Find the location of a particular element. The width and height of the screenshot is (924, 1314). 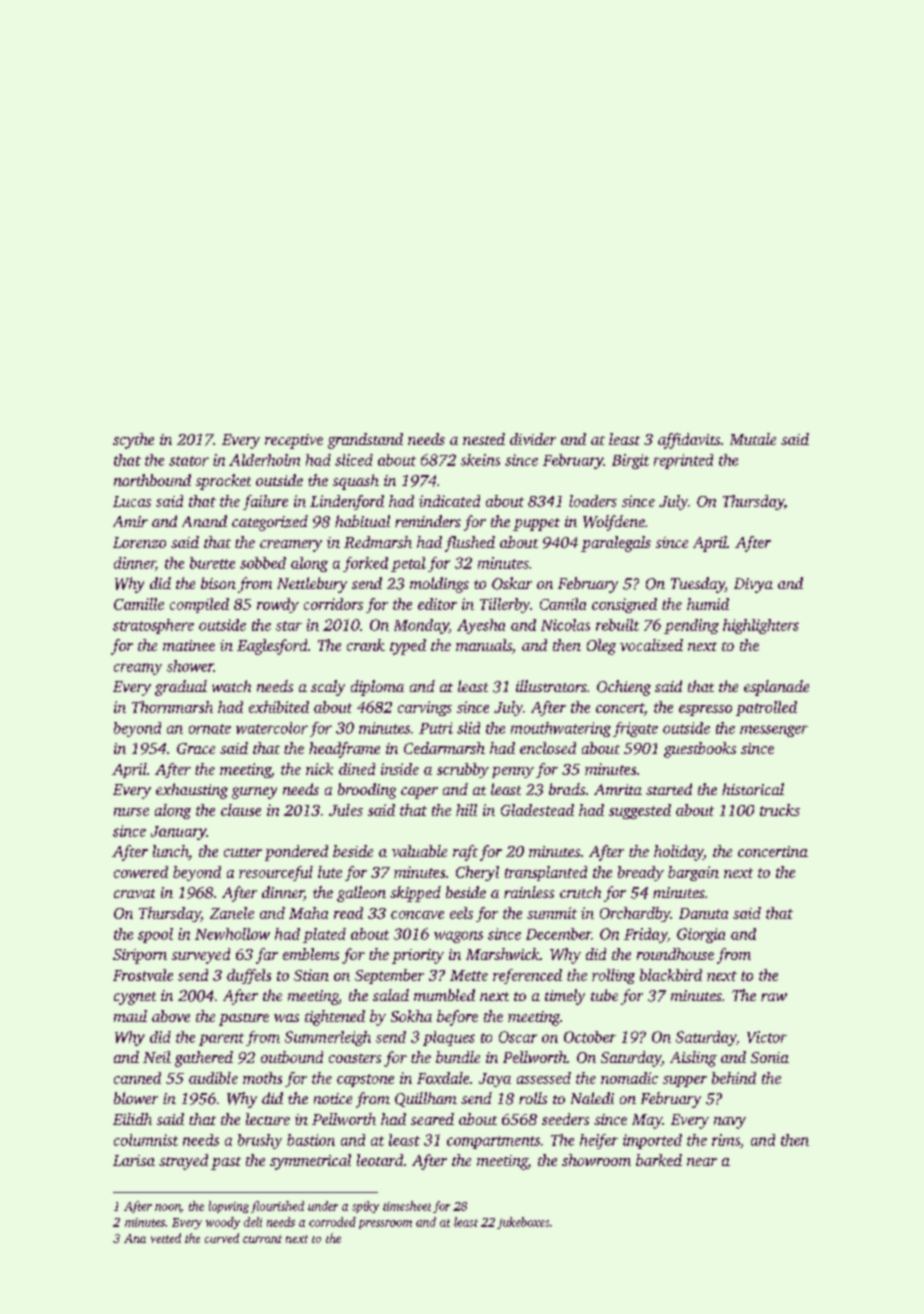

suggested is located at coordinates (640, 811).
